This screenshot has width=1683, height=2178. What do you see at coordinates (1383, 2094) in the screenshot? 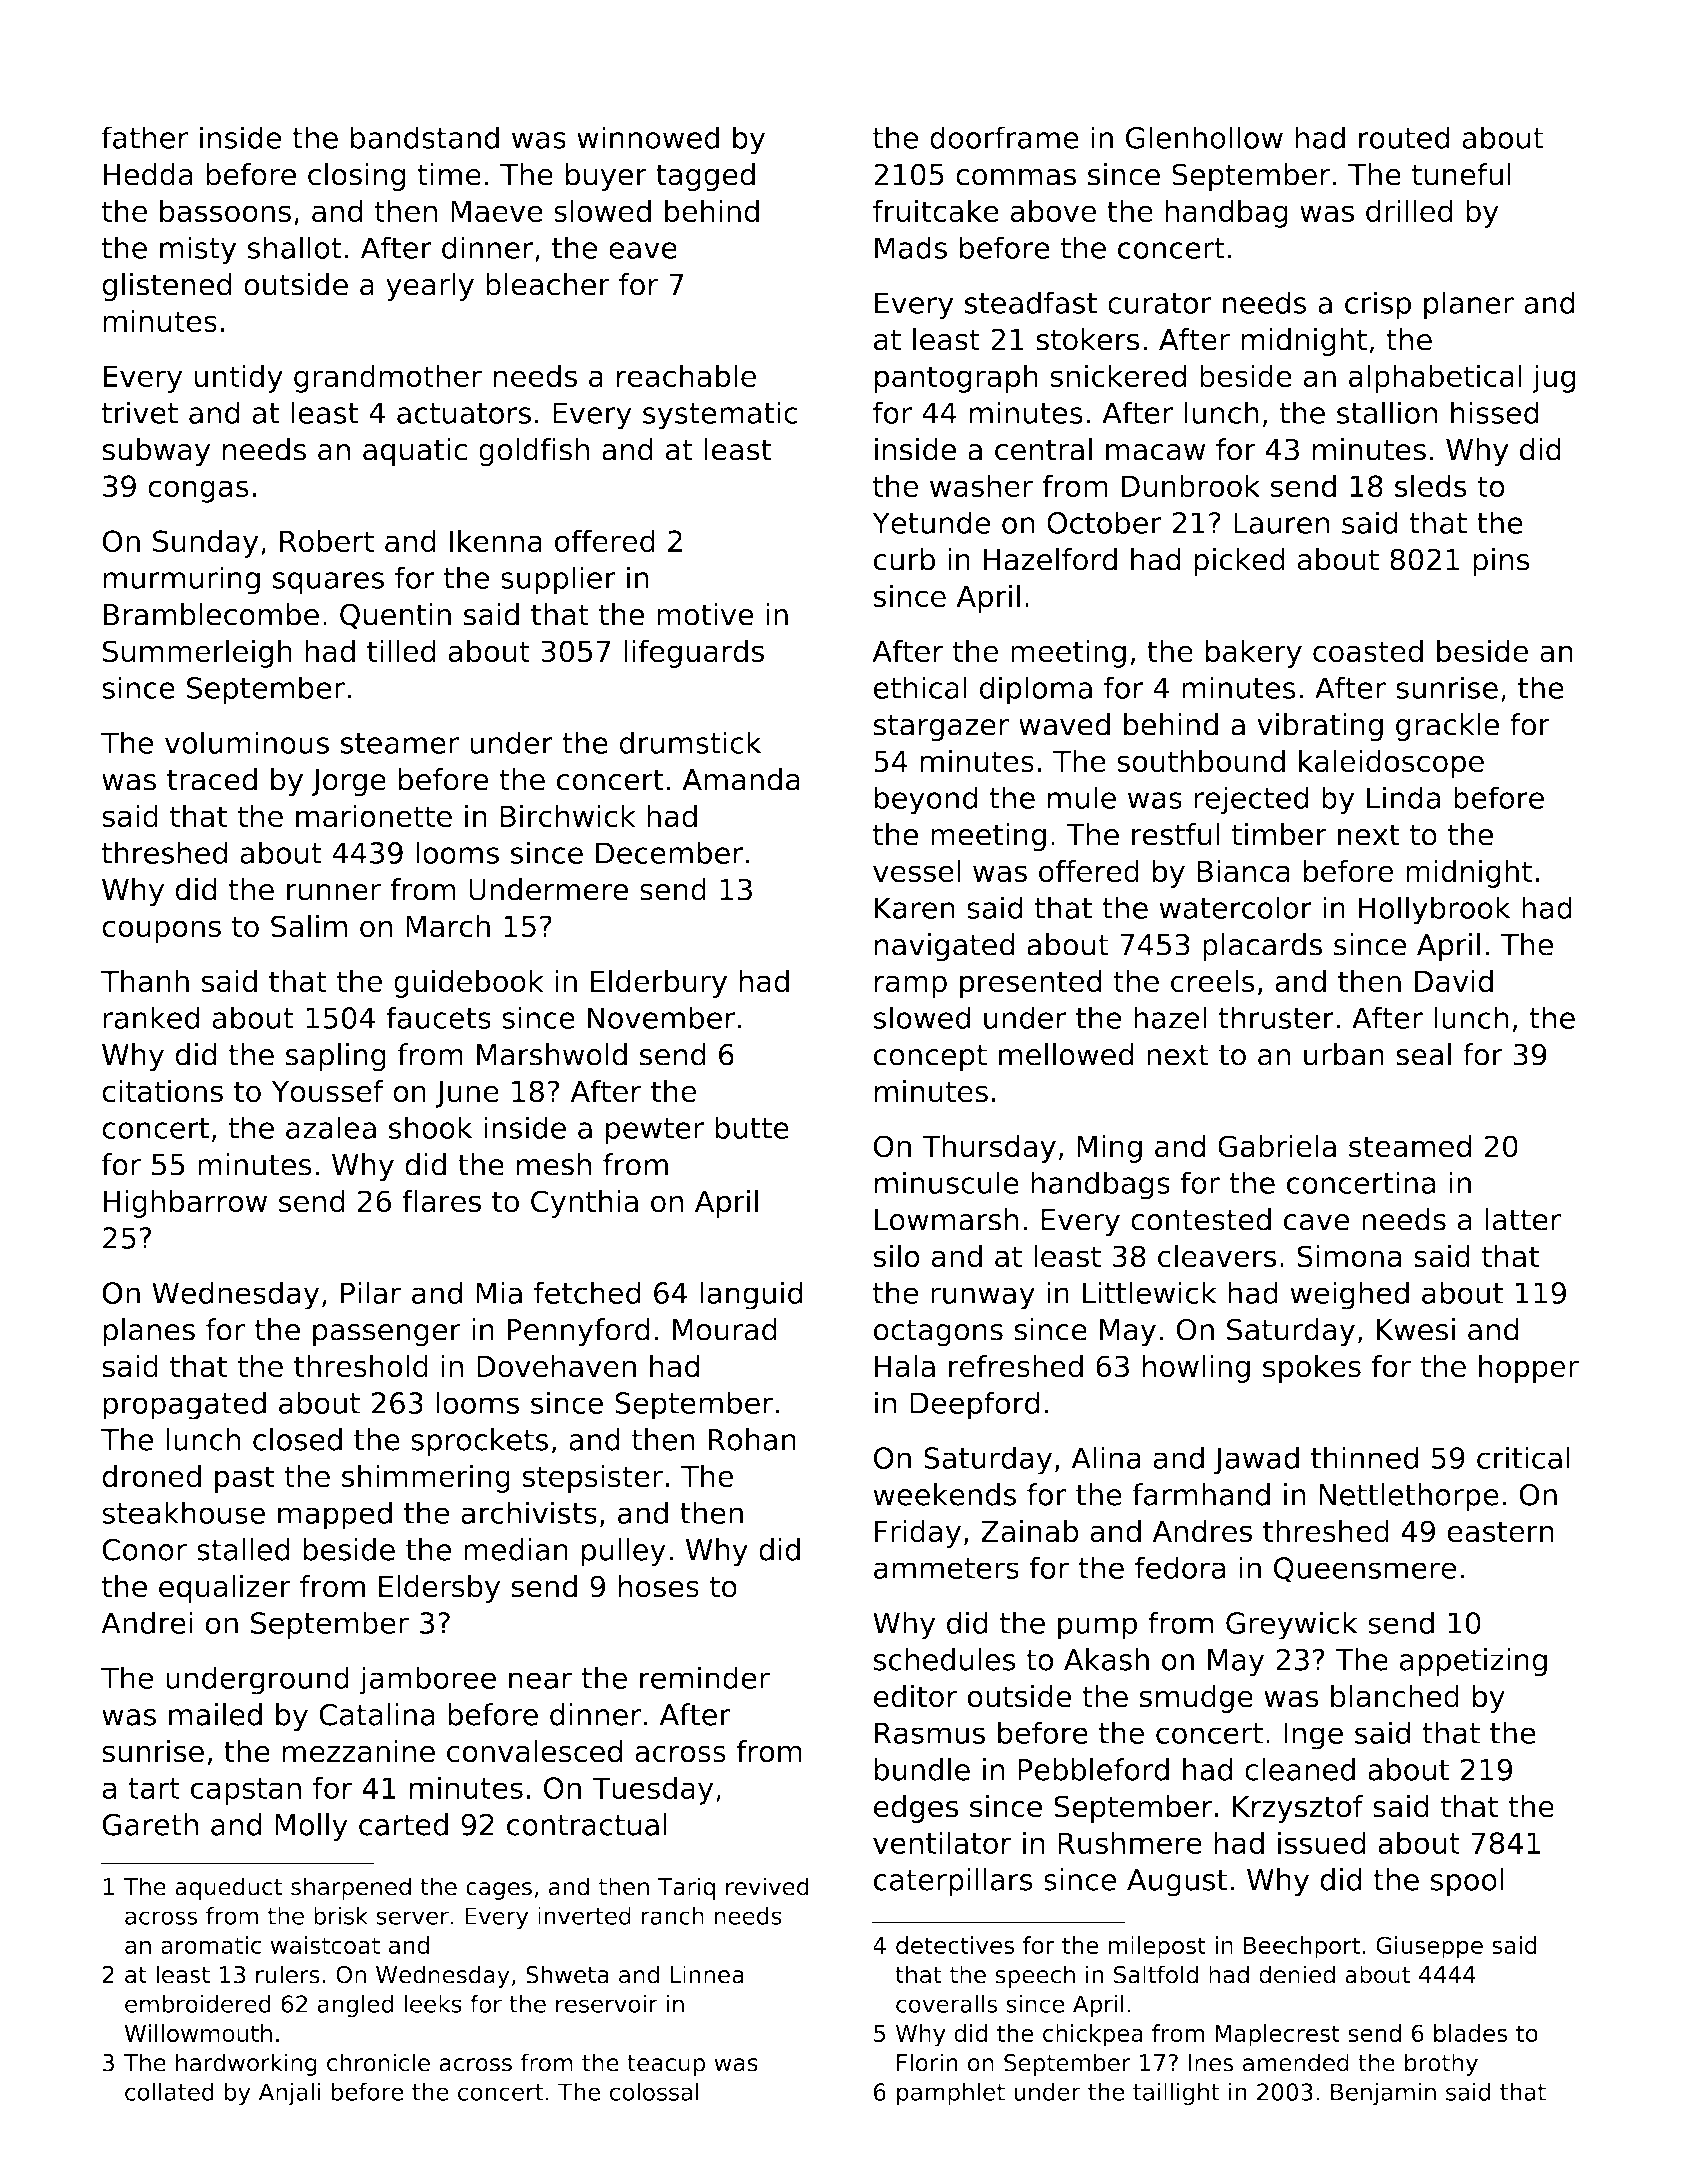
I see `Benjamin` at bounding box center [1383, 2094].
